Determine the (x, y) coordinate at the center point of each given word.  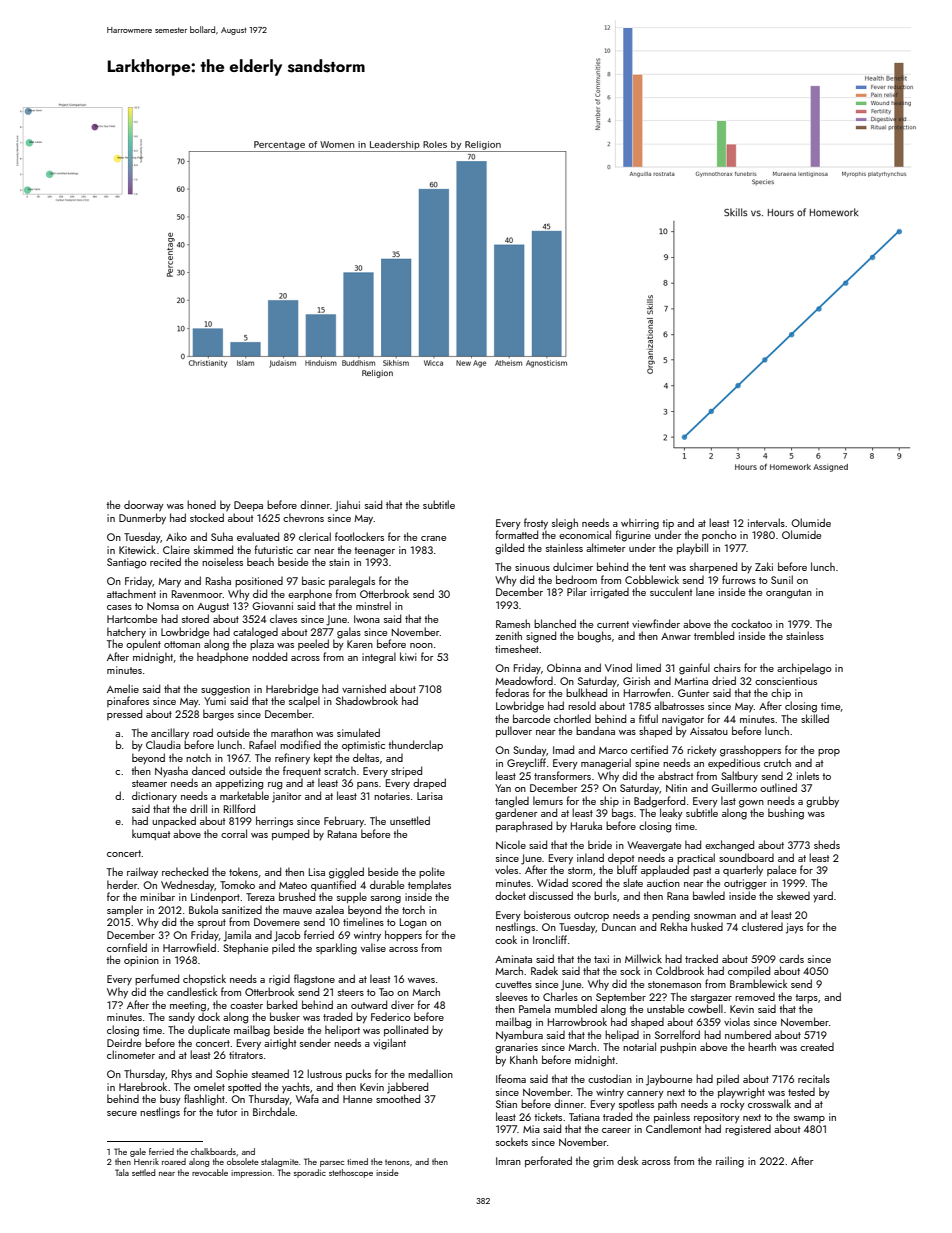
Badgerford (659, 802)
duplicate (209, 1030)
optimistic (363, 746)
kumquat (151, 834)
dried (724, 680)
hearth (762, 1046)
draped (429, 783)
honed (201, 504)
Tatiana (584, 1117)
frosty (536, 524)
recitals (814, 1078)
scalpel (304, 701)
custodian (610, 1079)
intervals (766, 522)
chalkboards (213, 1151)
